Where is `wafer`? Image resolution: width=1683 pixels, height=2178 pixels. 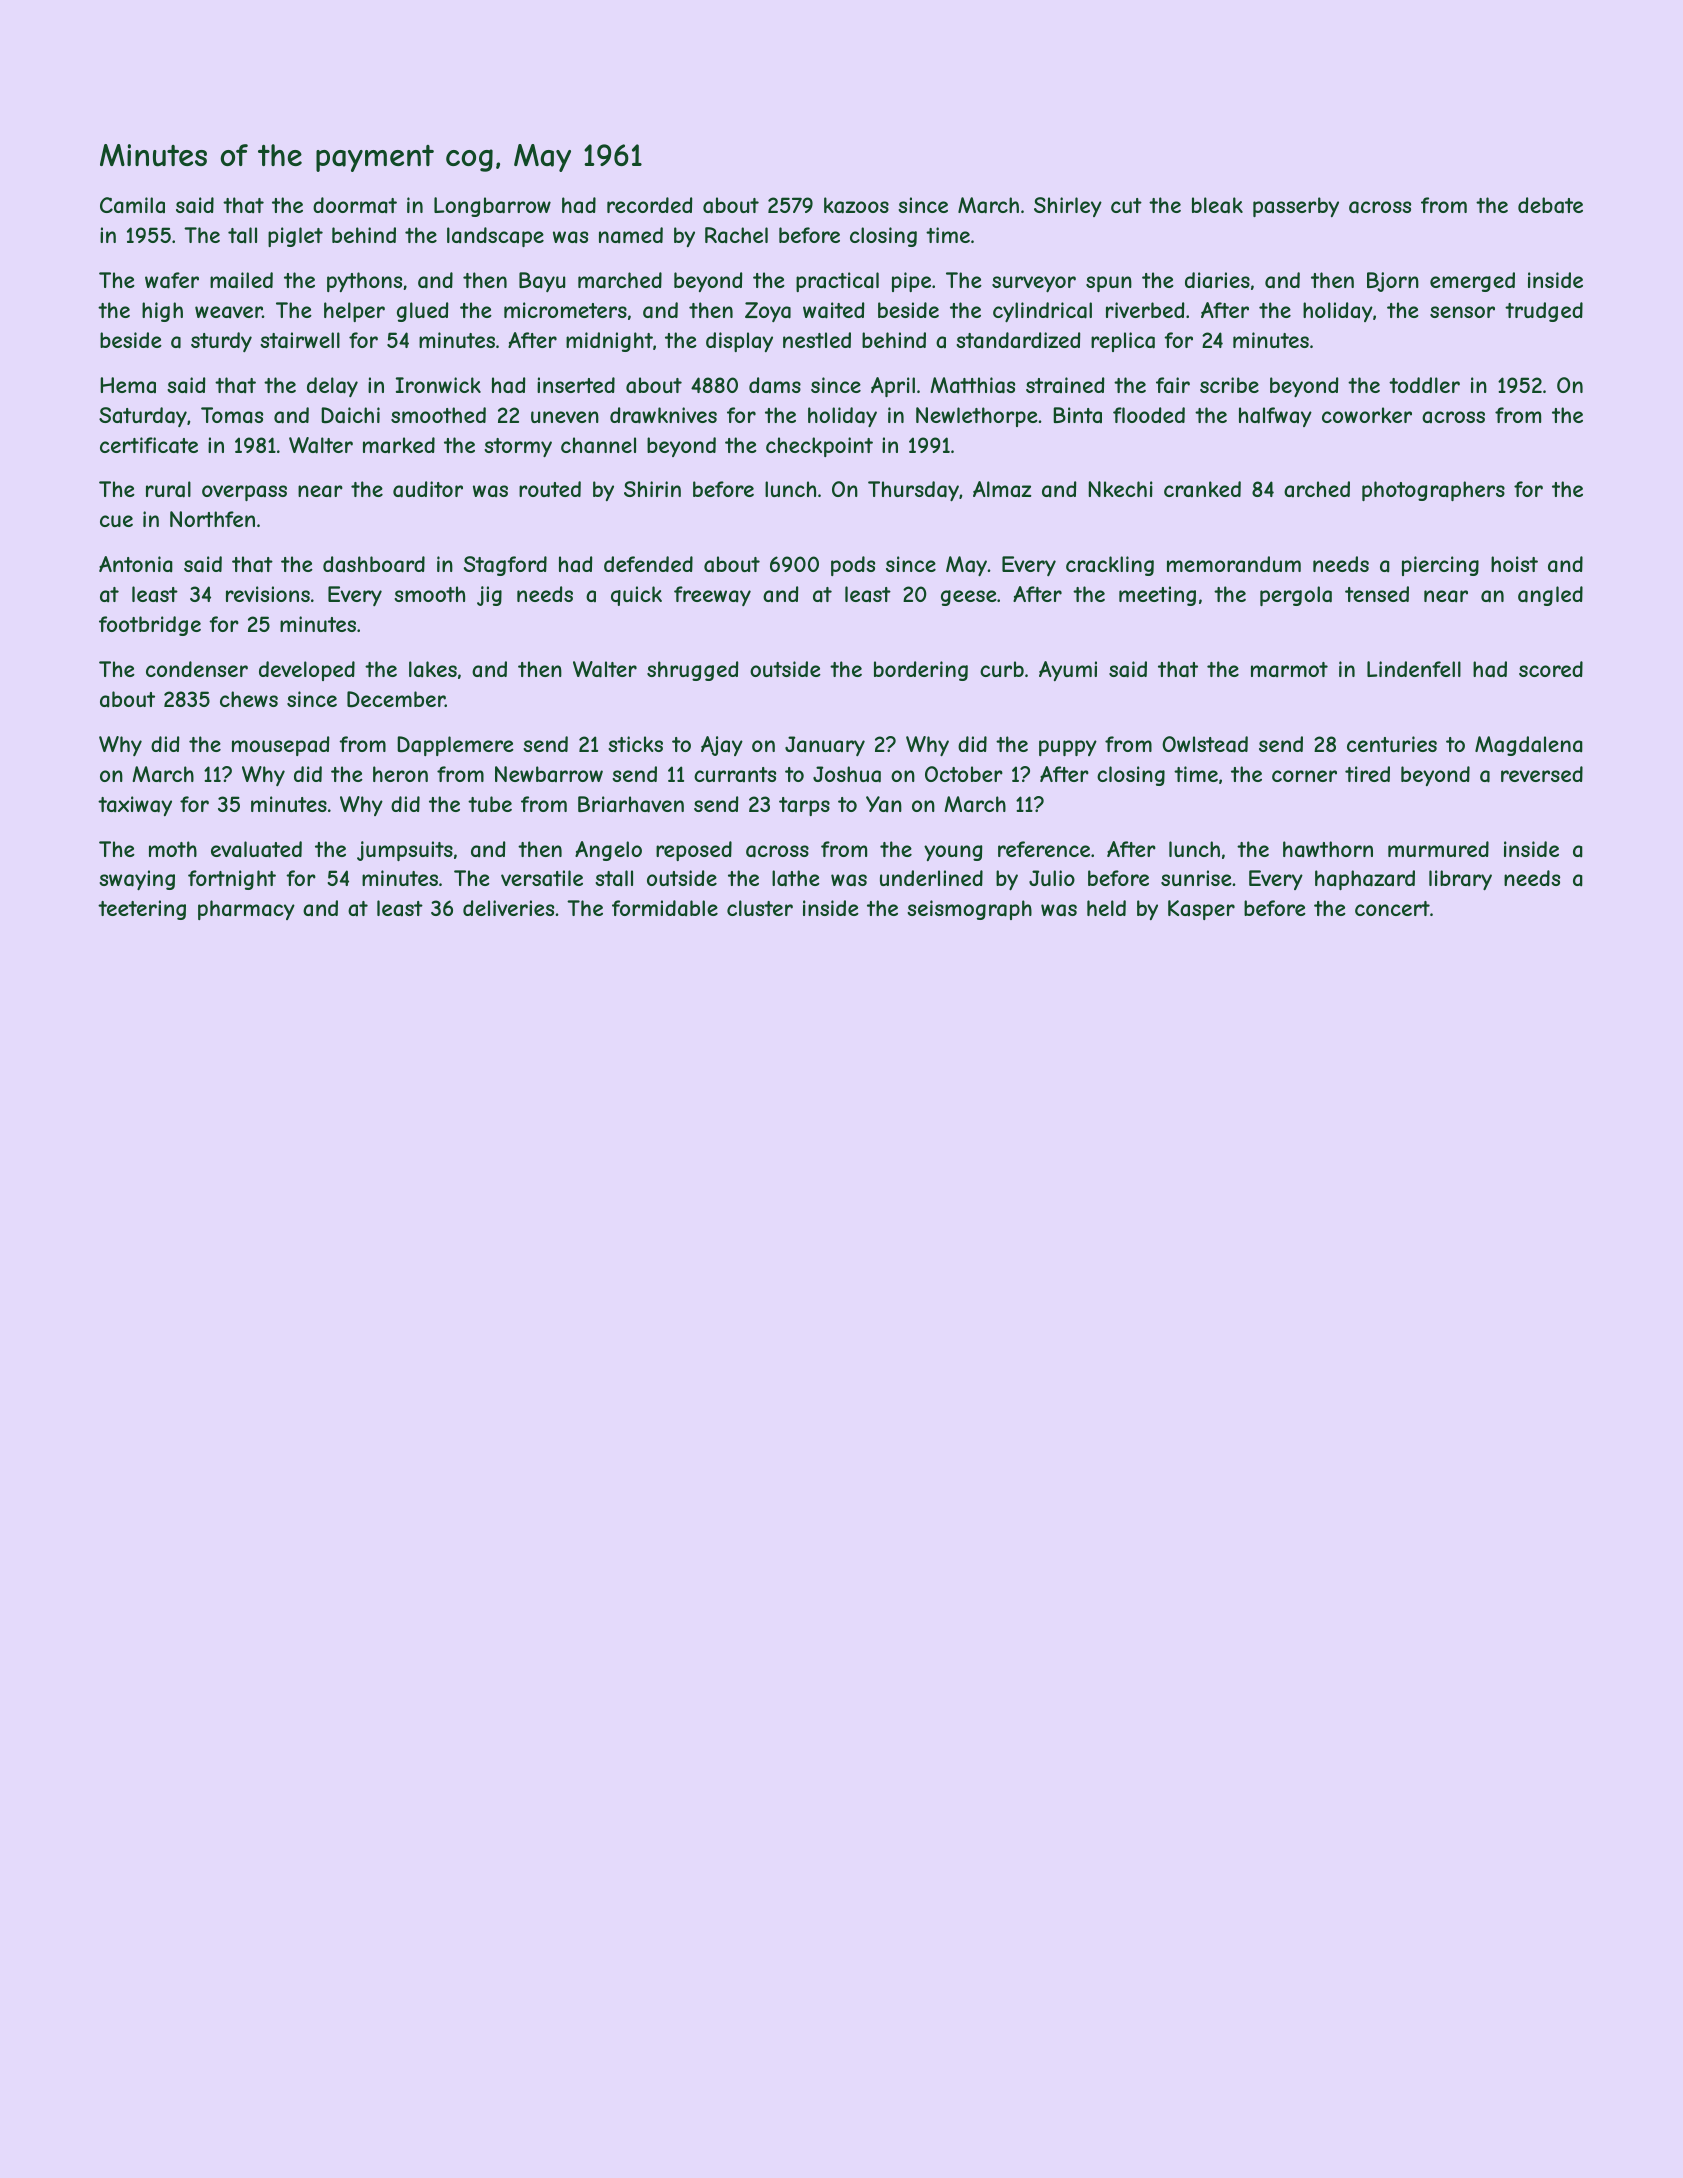
wafer is located at coordinates (172, 280).
